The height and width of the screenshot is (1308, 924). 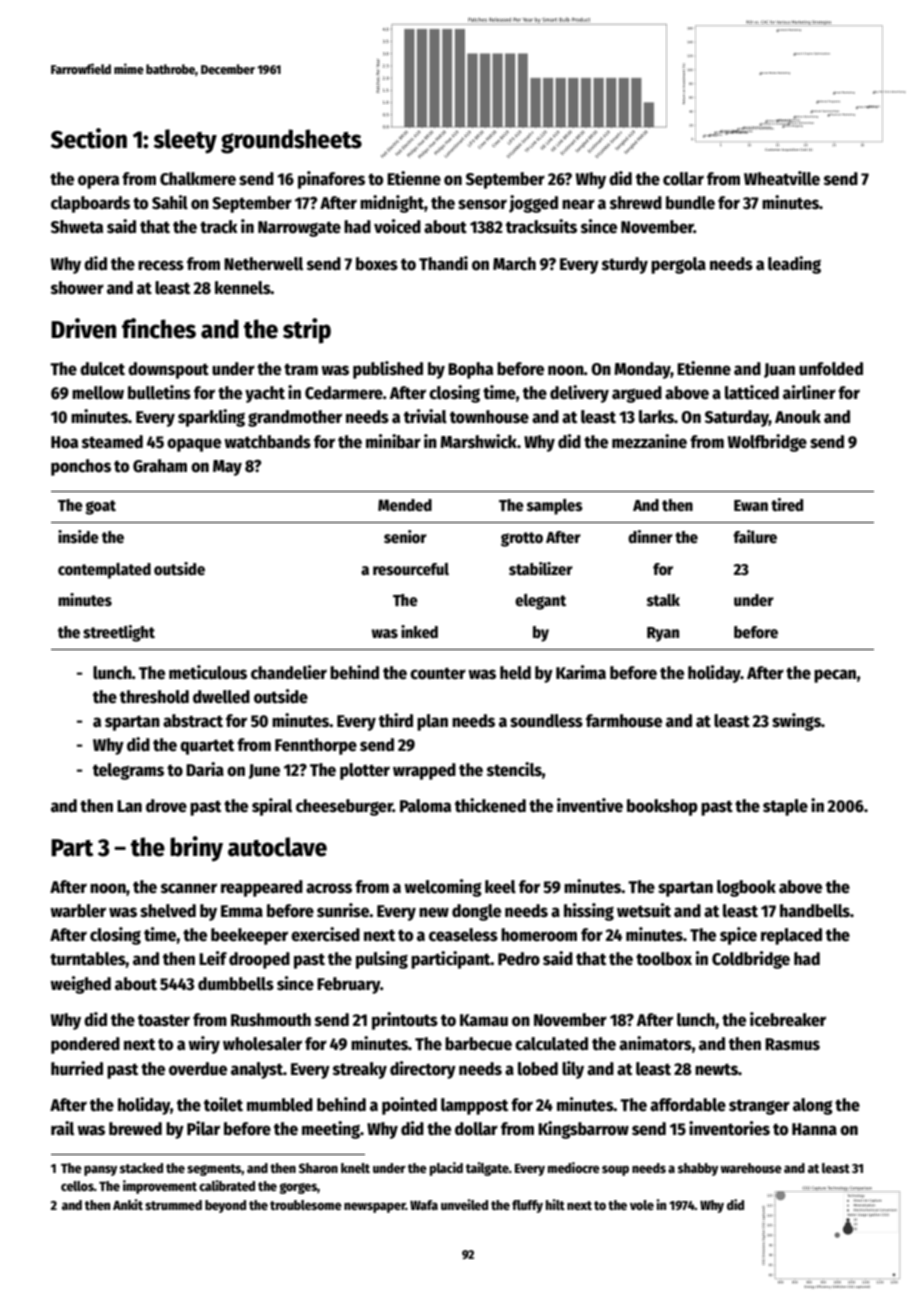 What do you see at coordinates (649, 441) in the screenshot?
I see `mezzanine` at bounding box center [649, 441].
